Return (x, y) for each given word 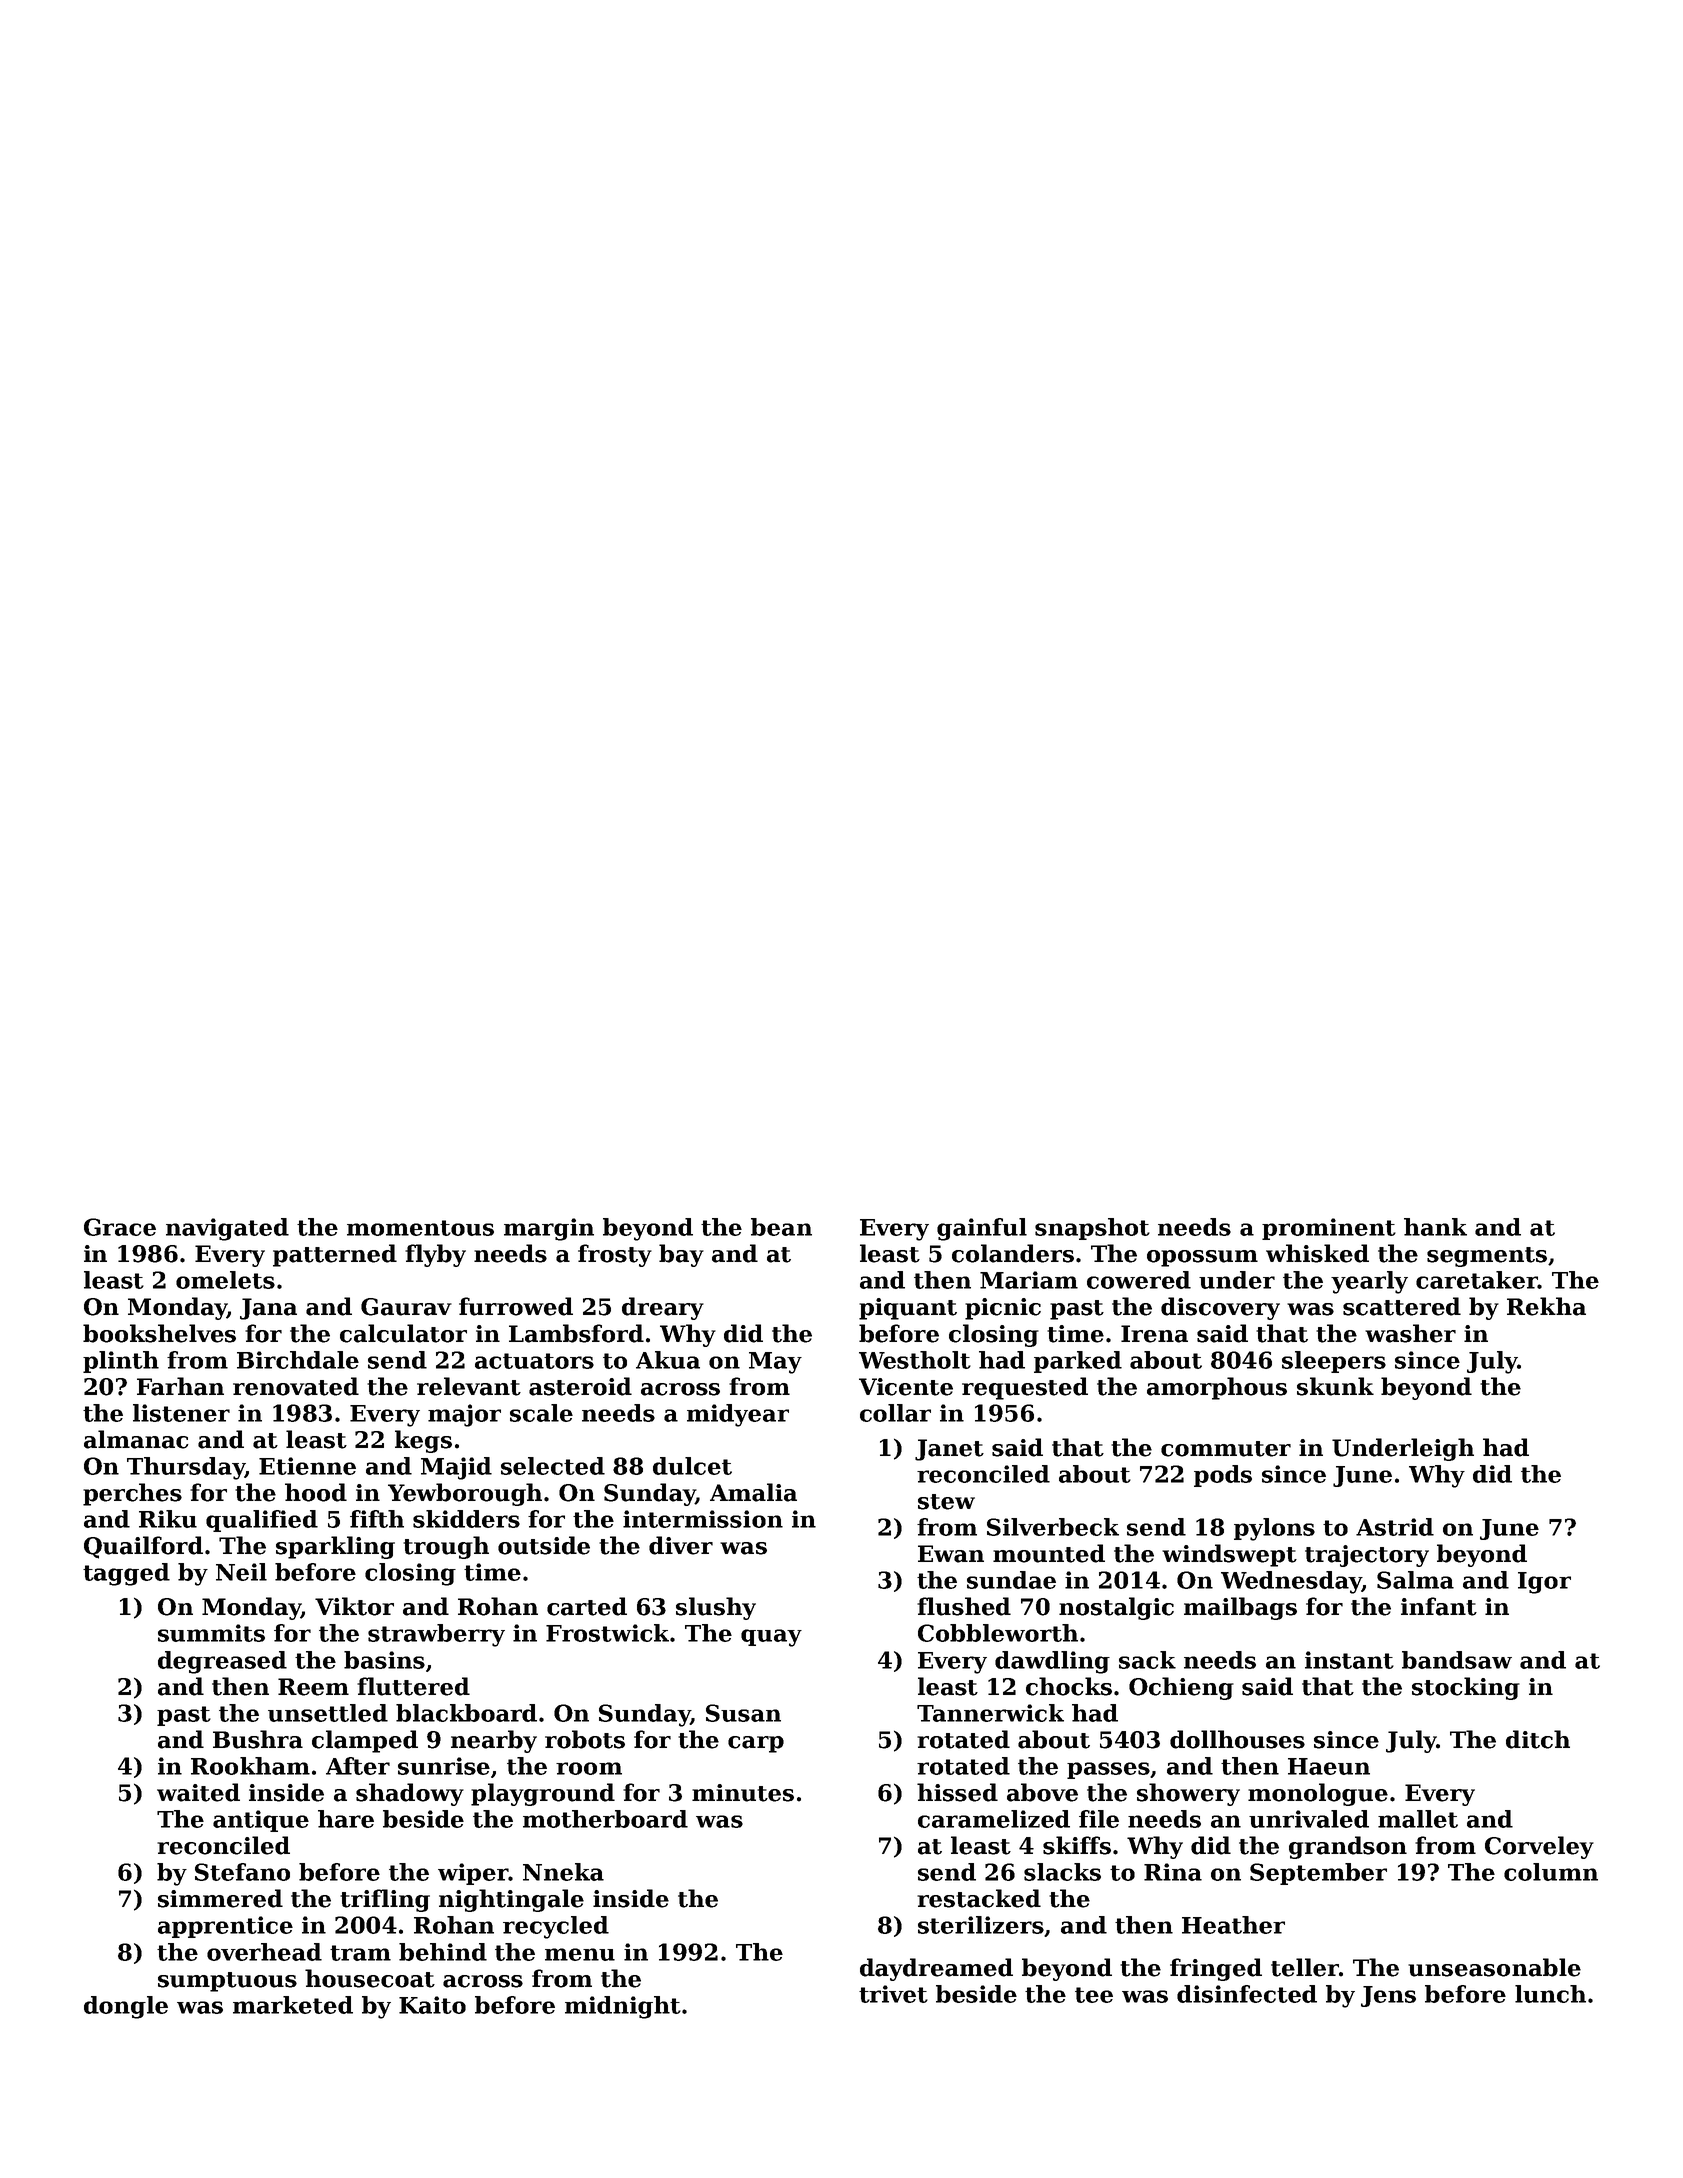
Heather (1233, 1925)
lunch (1550, 1994)
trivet (893, 1994)
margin (549, 1229)
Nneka (563, 1872)
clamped (365, 1741)
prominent (1329, 1229)
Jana (268, 1309)
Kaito (432, 2005)
